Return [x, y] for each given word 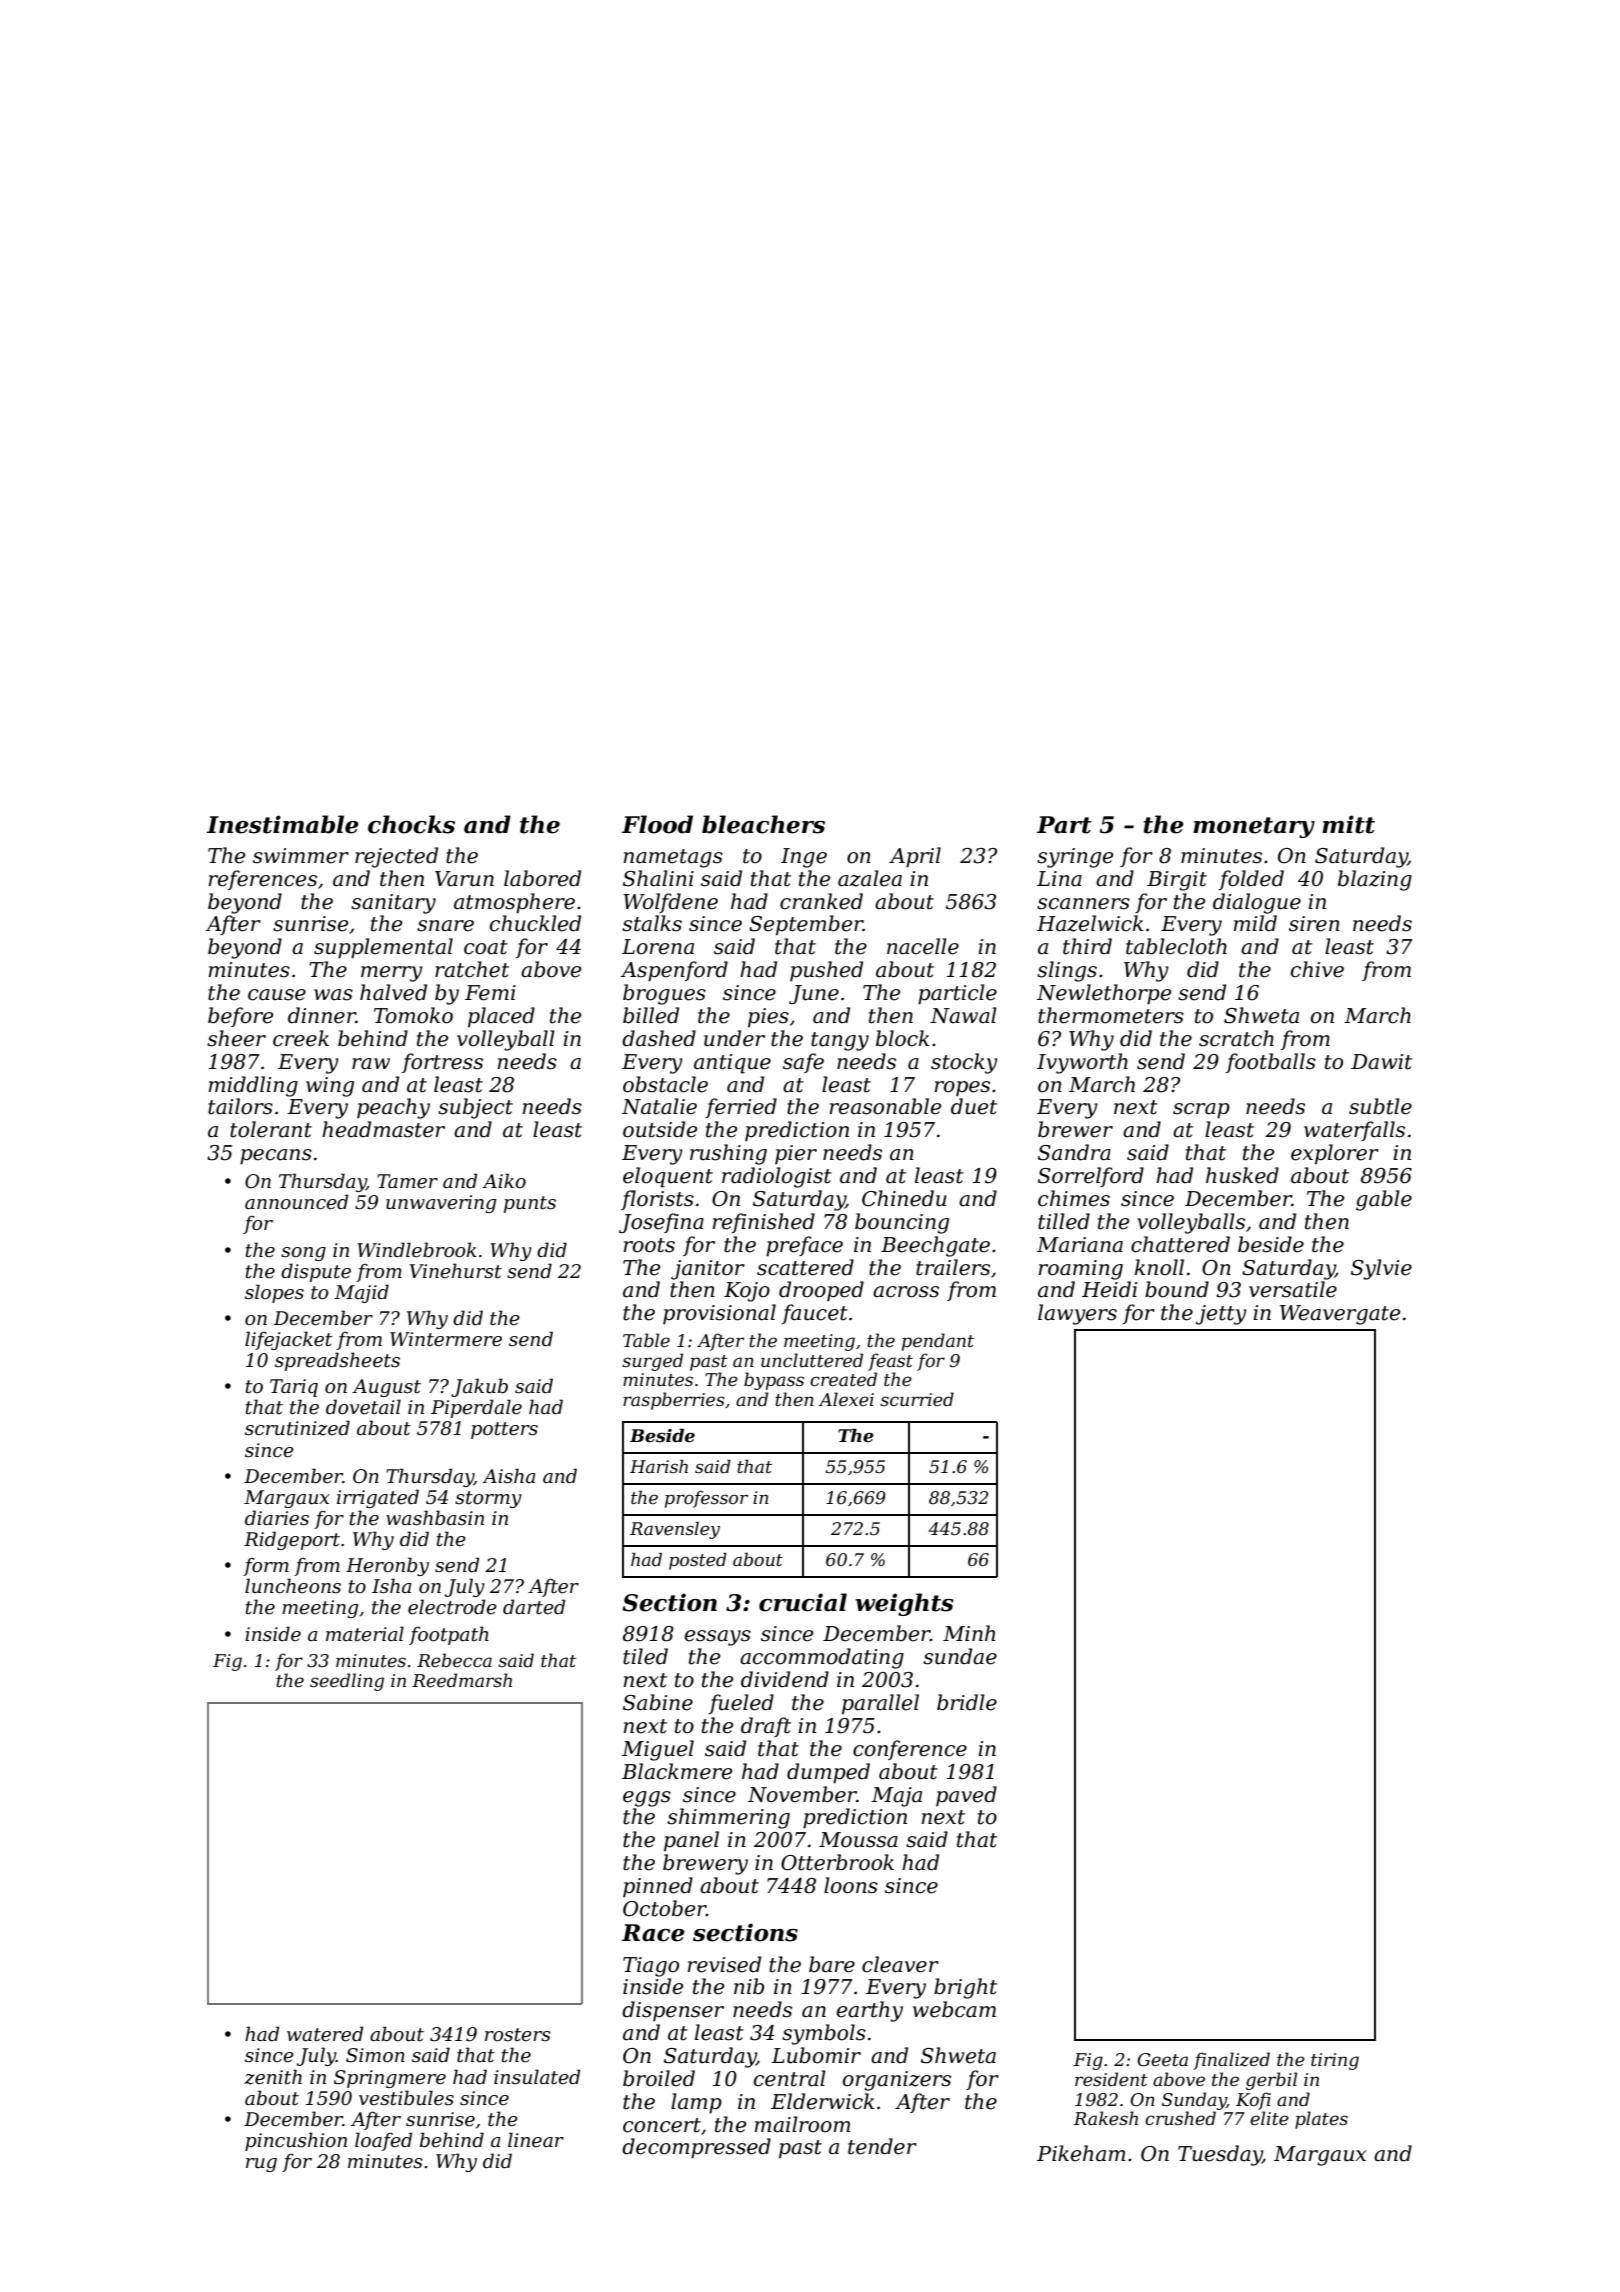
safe [803, 1063]
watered [325, 2034]
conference [910, 1750]
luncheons [293, 1586]
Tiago [651, 1967]
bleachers [763, 824]
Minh [969, 1633]
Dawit [1381, 1062]
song [303, 1254]
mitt [1348, 824]
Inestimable [283, 824]
